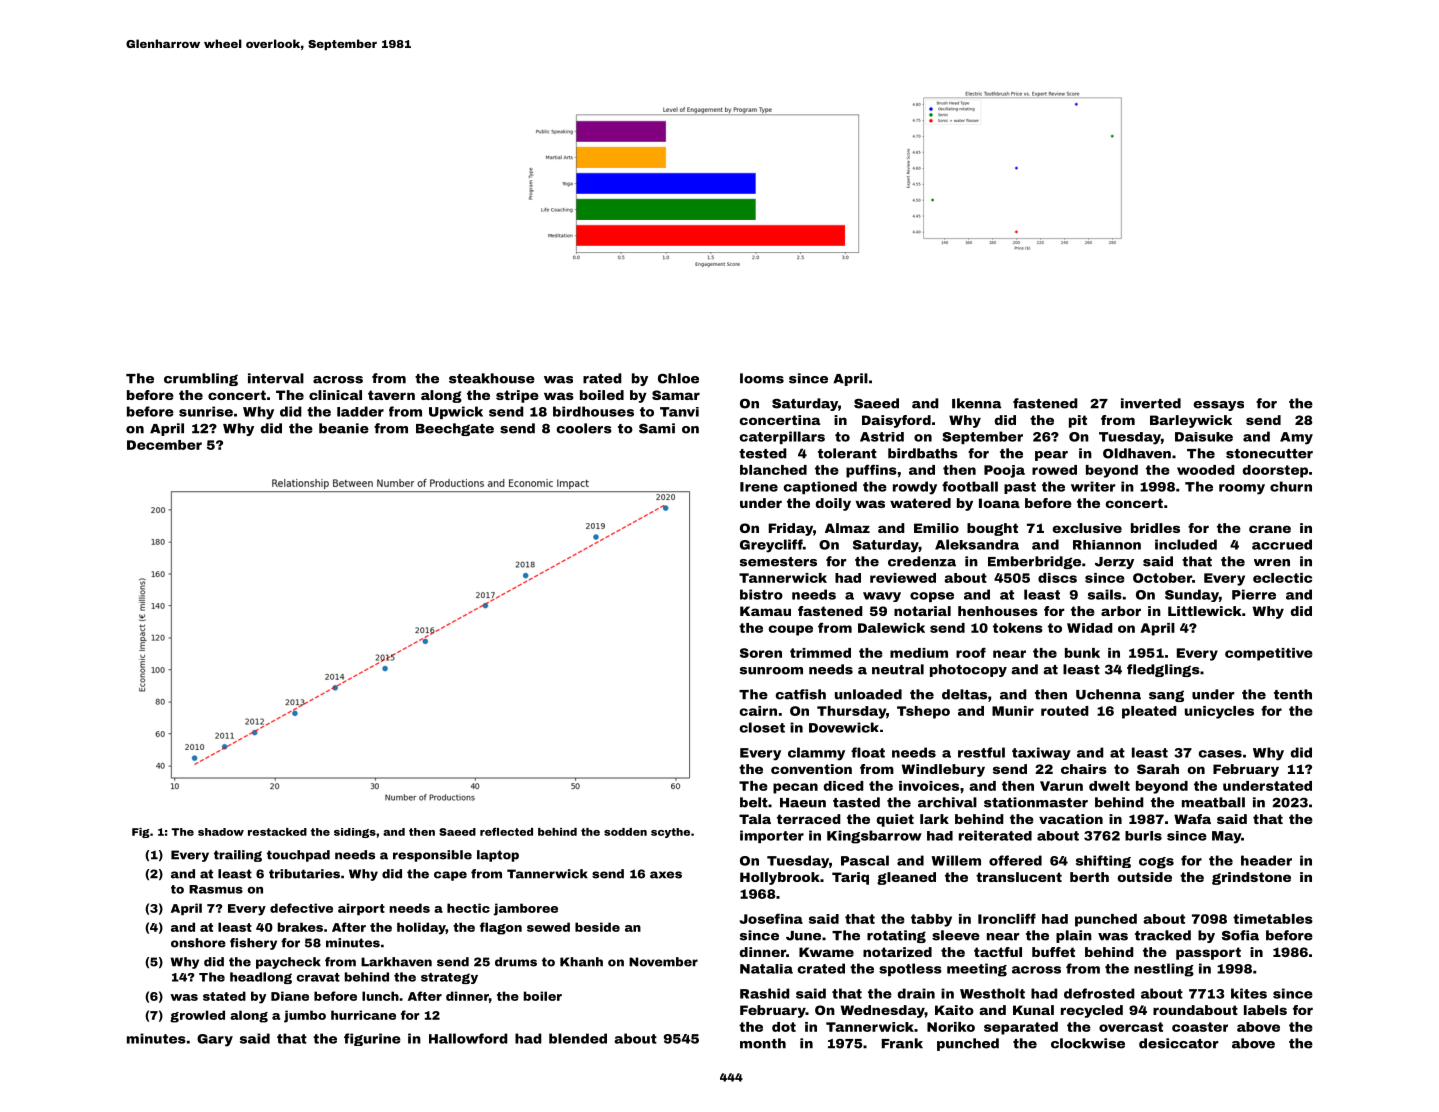  What do you see at coordinates (874, 837) in the document?
I see `Kingsbarrow` at bounding box center [874, 837].
